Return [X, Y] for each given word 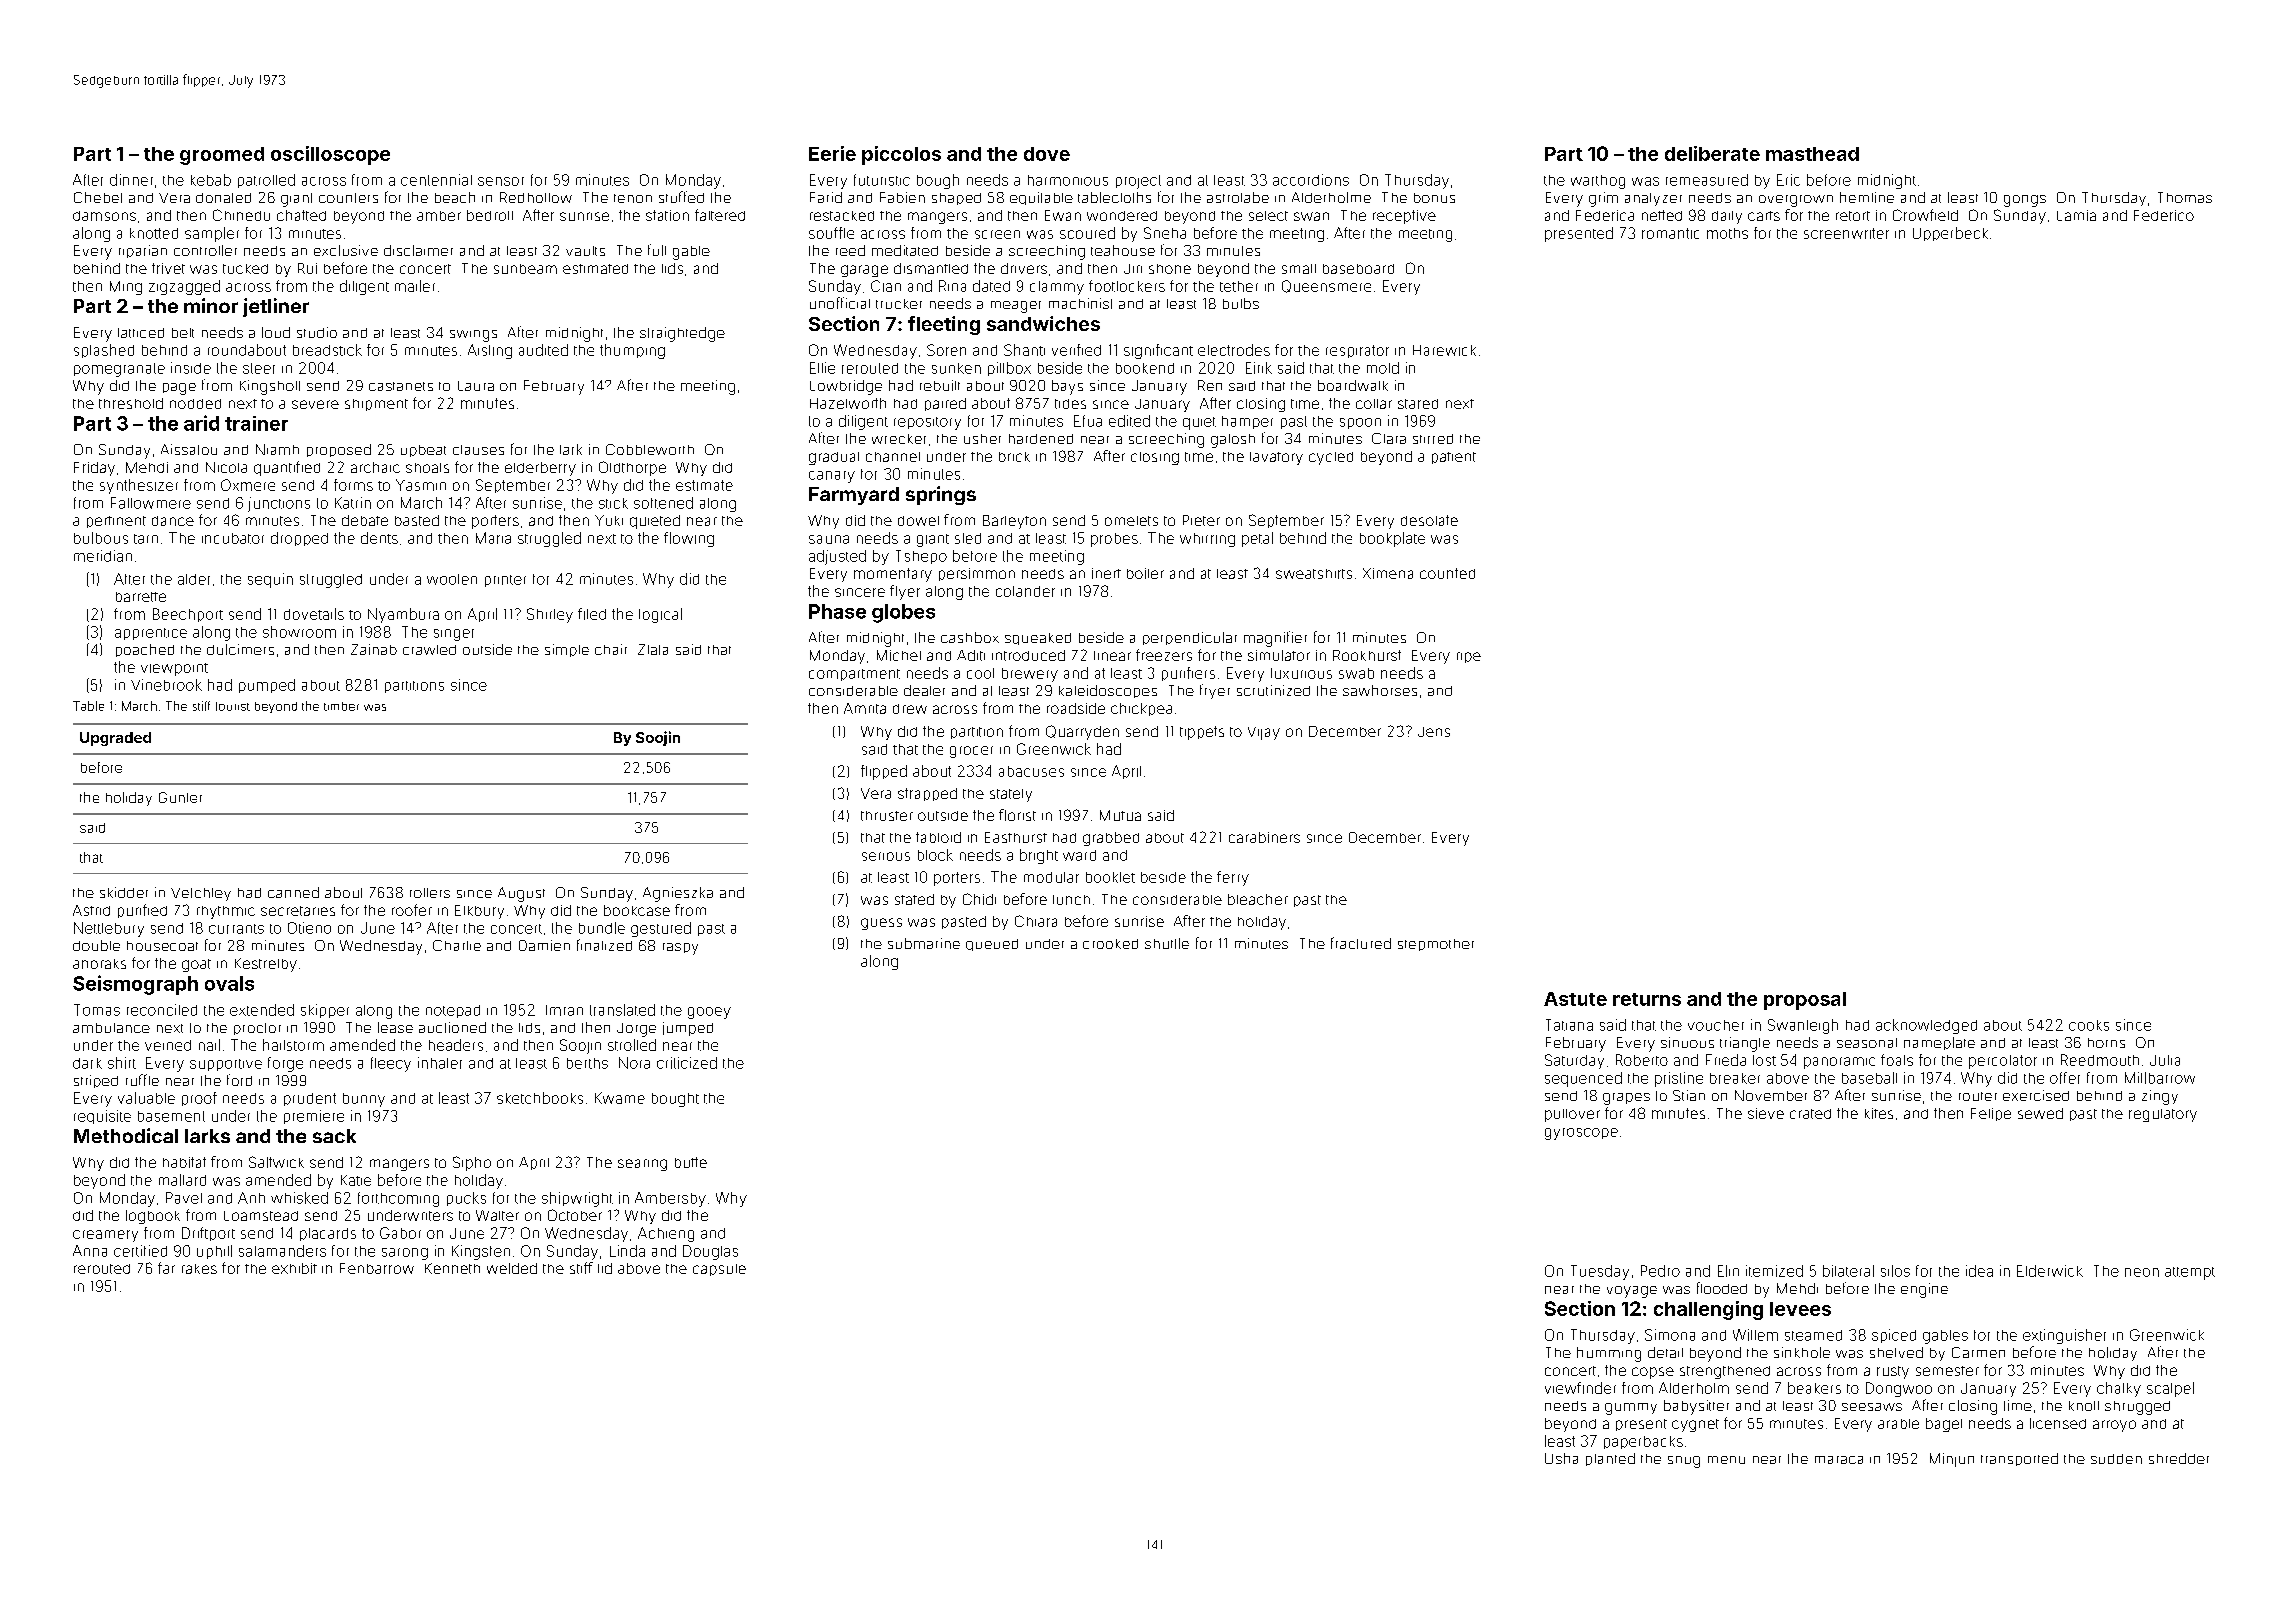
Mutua [1120, 815]
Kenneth [452, 1268]
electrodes [1234, 350]
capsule [719, 1270]
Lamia [2076, 215]
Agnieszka [678, 894]
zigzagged [184, 287]
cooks [2089, 1025]
